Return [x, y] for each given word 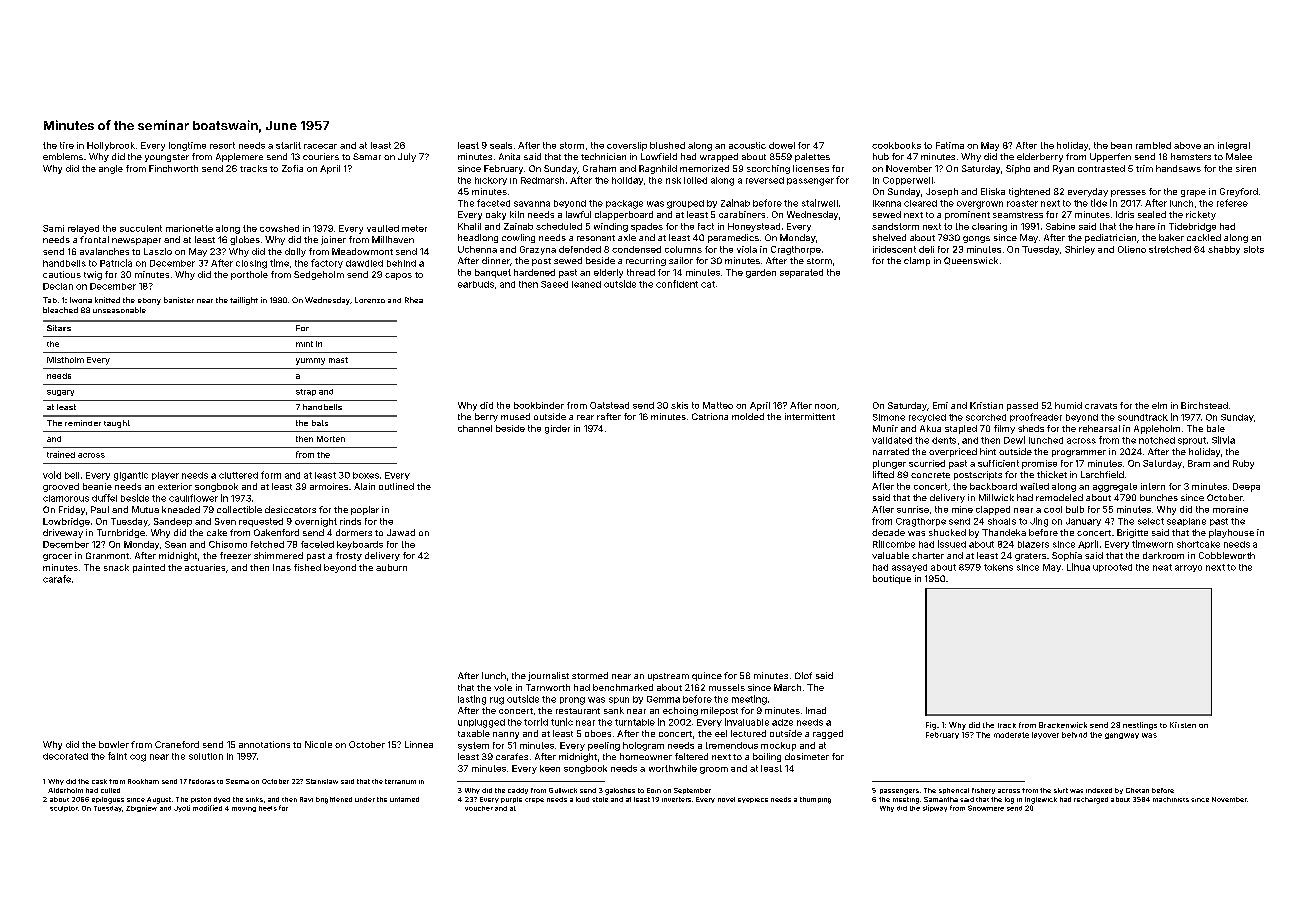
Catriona [710, 416]
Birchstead [1204, 405]
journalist [548, 676]
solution [206, 756]
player [165, 476]
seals [501, 145]
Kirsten [1183, 725]
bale [1216, 428]
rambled [1153, 145]
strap [306, 392]
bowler [114, 744]
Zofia [292, 168]
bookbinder [539, 405]
